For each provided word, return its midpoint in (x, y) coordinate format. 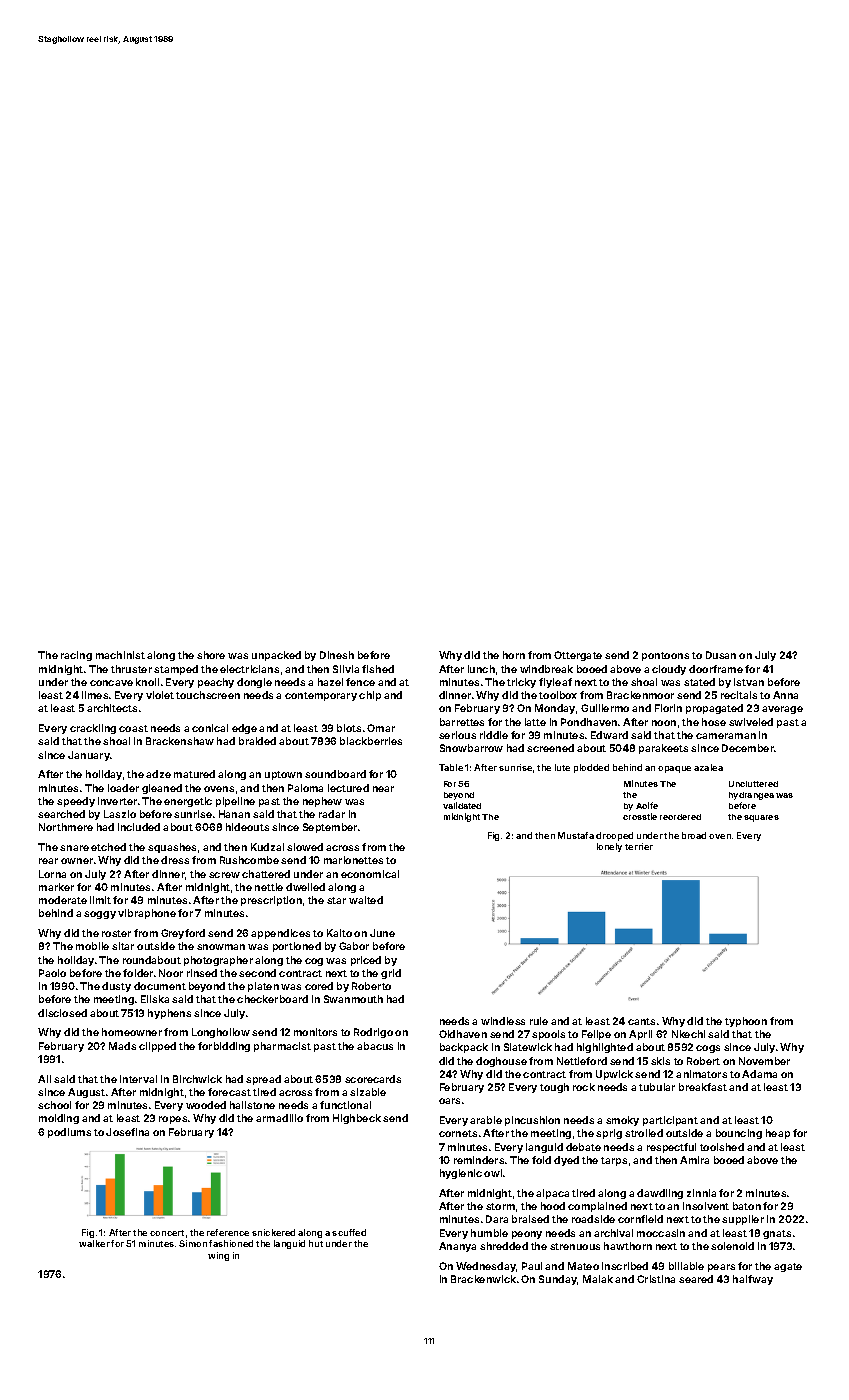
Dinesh (337, 655)
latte (535, 722)
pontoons (665, 656)
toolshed (722, 1147)
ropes (173, 1120)
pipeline (235, 802)
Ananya (457, 1247)
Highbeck (357, 1119)
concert (167, 1233)
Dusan (721, 655)
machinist (120, 655)
